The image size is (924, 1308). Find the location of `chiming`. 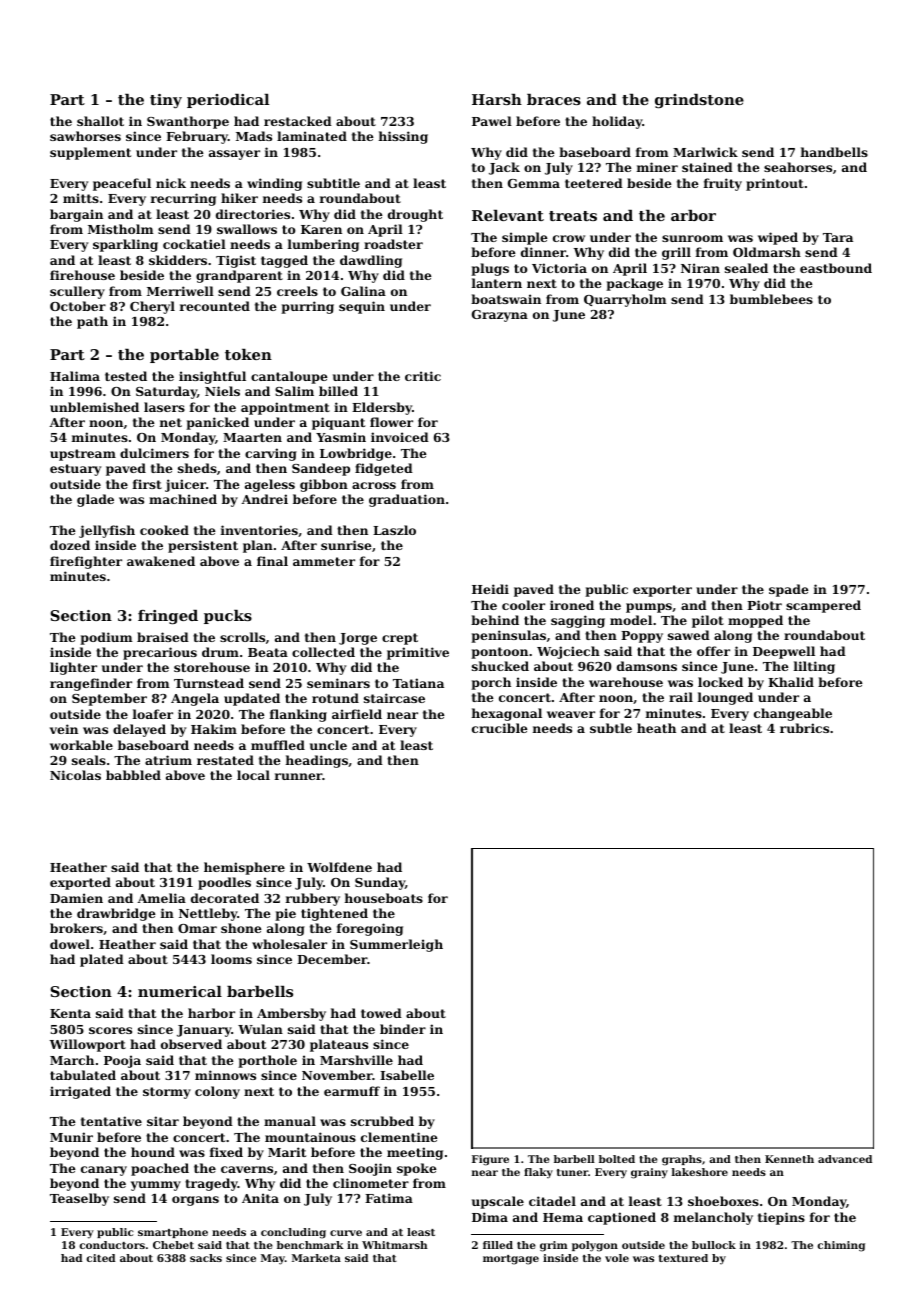

chiming is located at coordinates (841, 1246).
